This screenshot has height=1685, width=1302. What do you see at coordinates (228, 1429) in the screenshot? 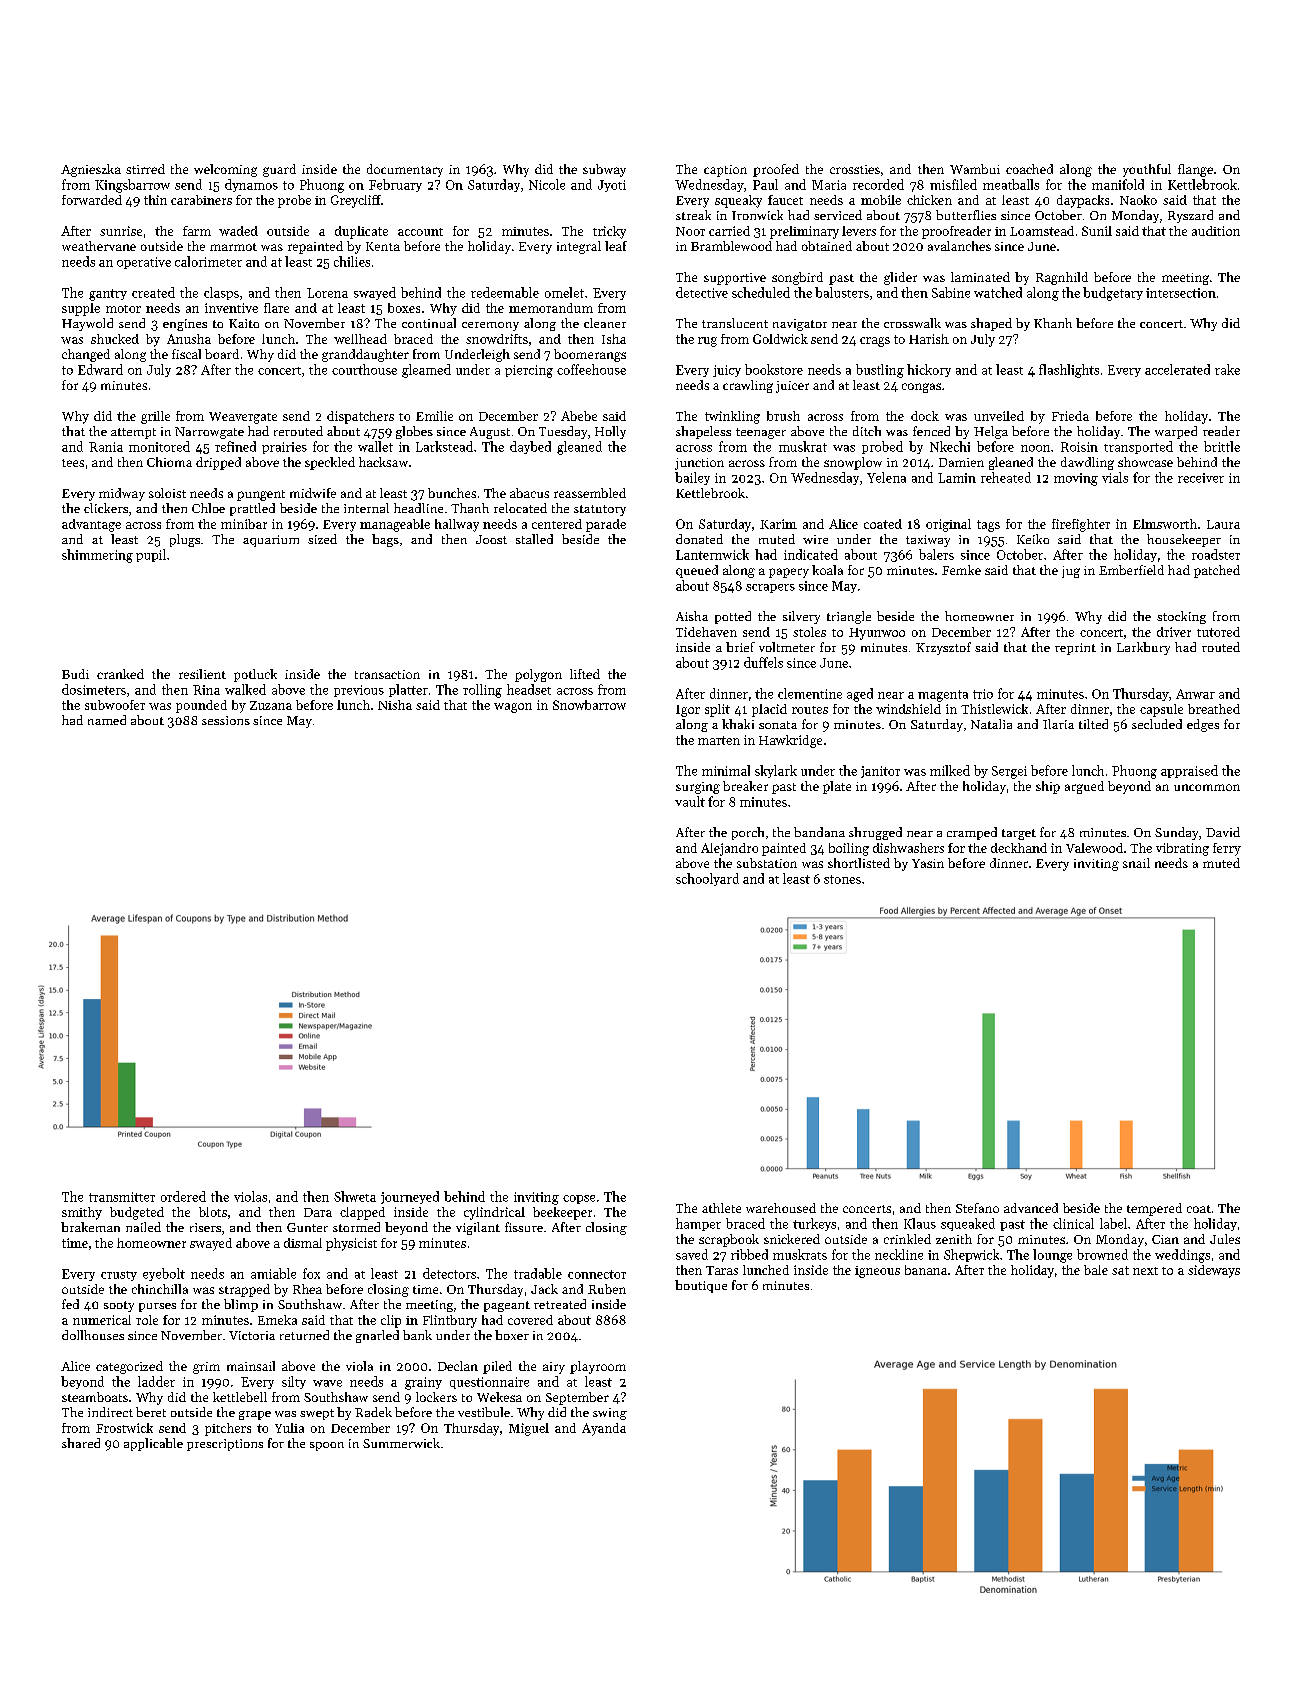
I see `pitchers` at bounding box center [228, 1429].
